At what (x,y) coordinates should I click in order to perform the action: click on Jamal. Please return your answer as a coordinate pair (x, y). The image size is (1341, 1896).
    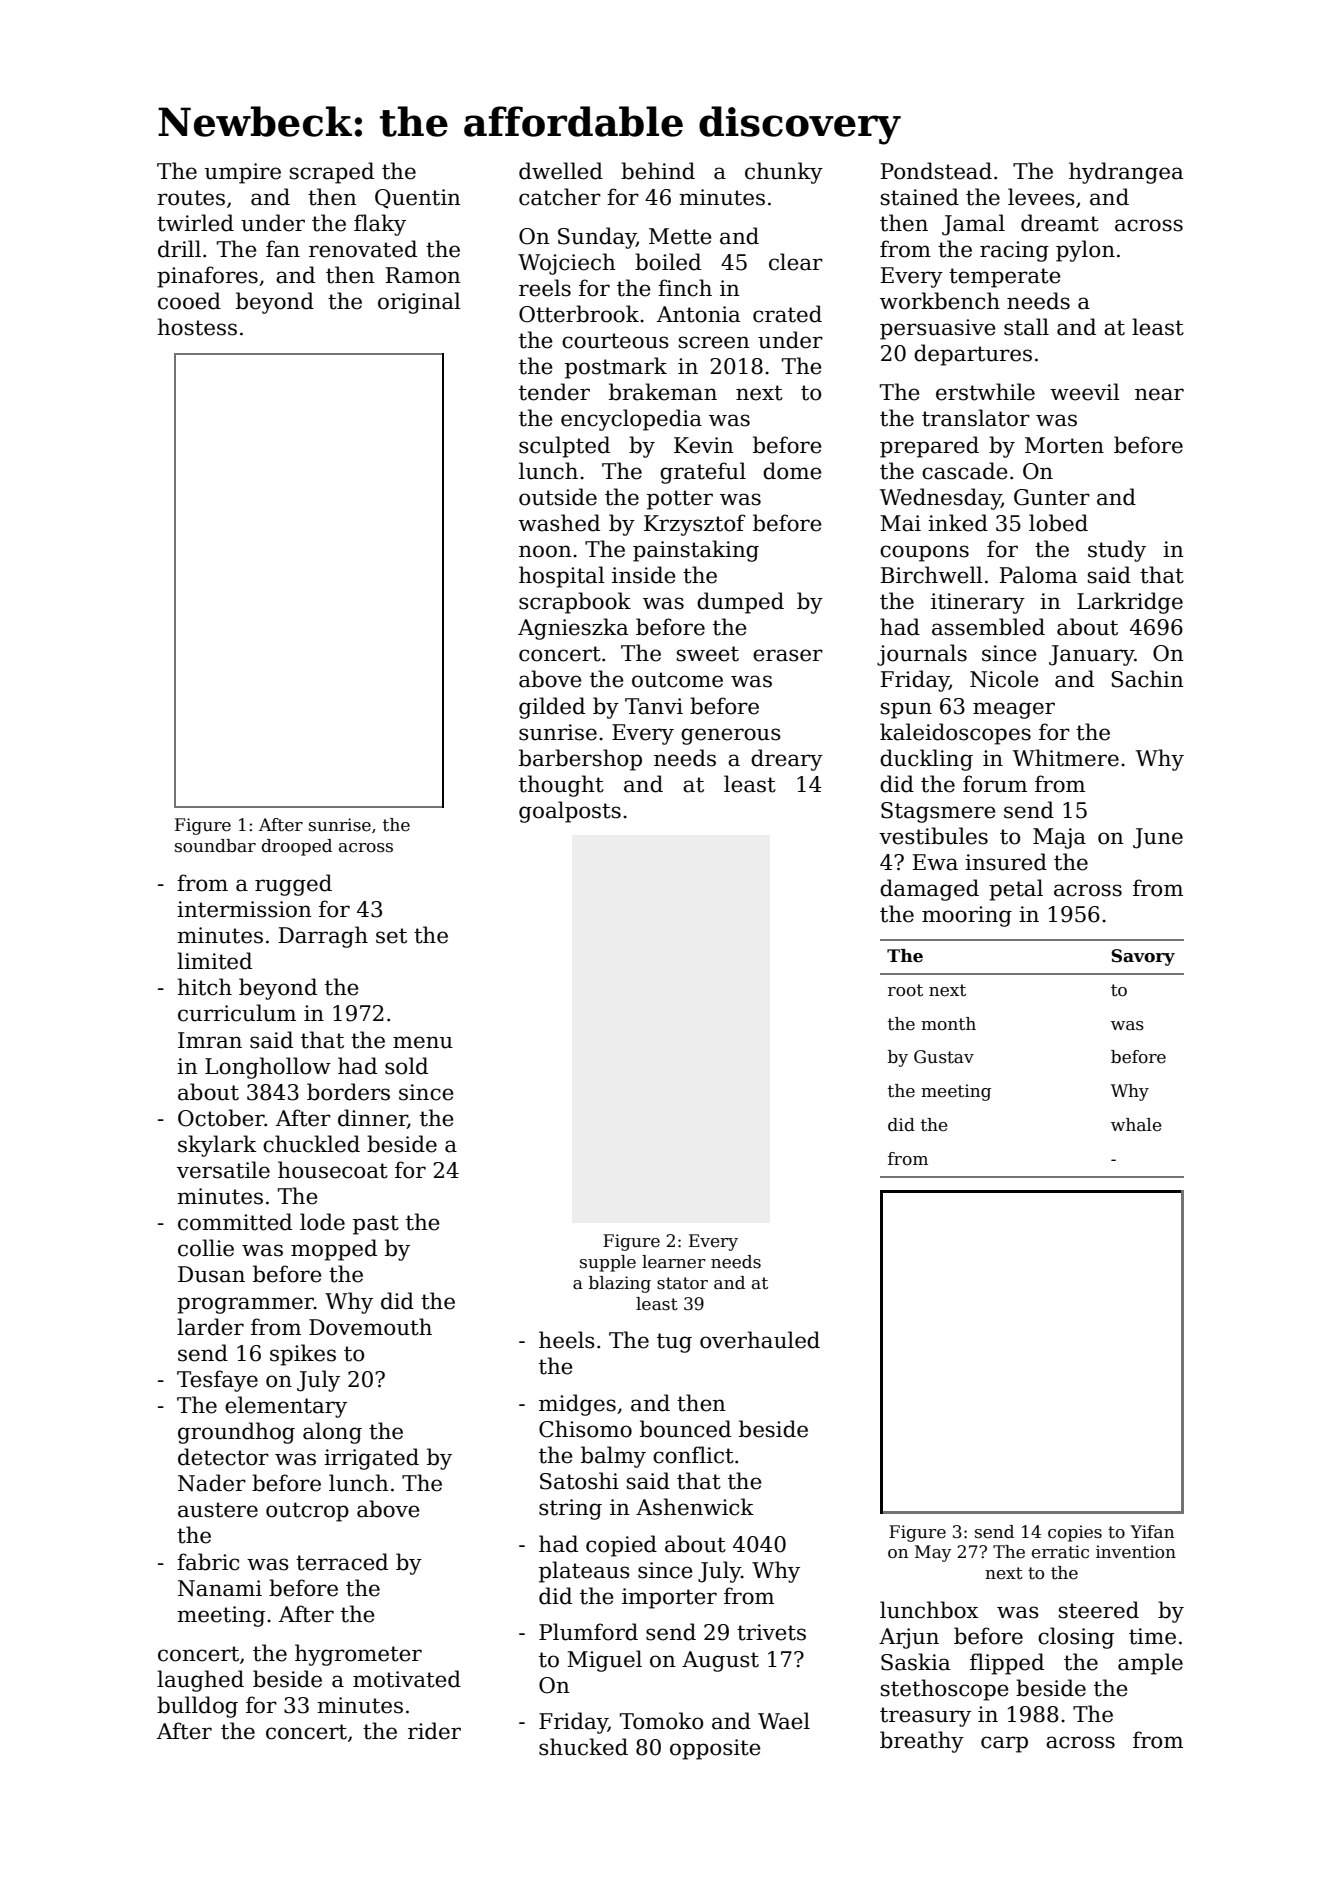
    Looking at the image, I should click on (973, 225).
